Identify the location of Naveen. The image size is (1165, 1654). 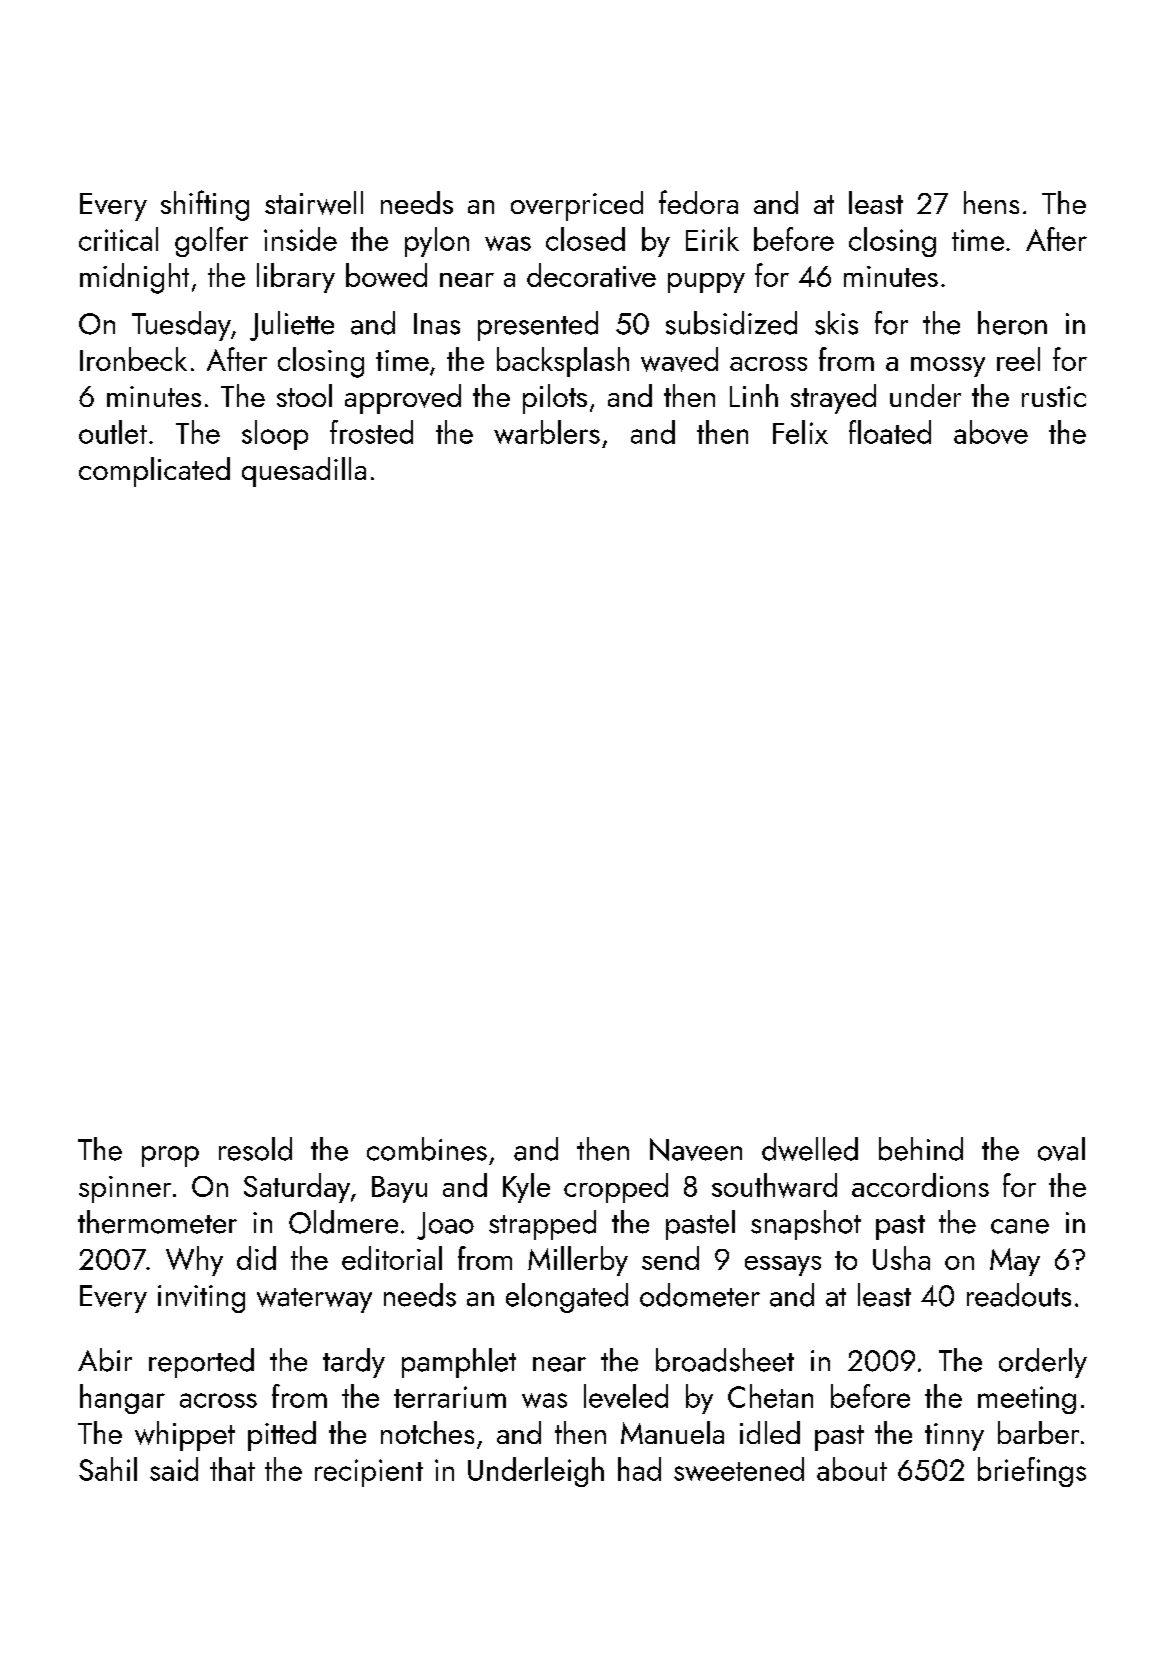
(696, 1149).
